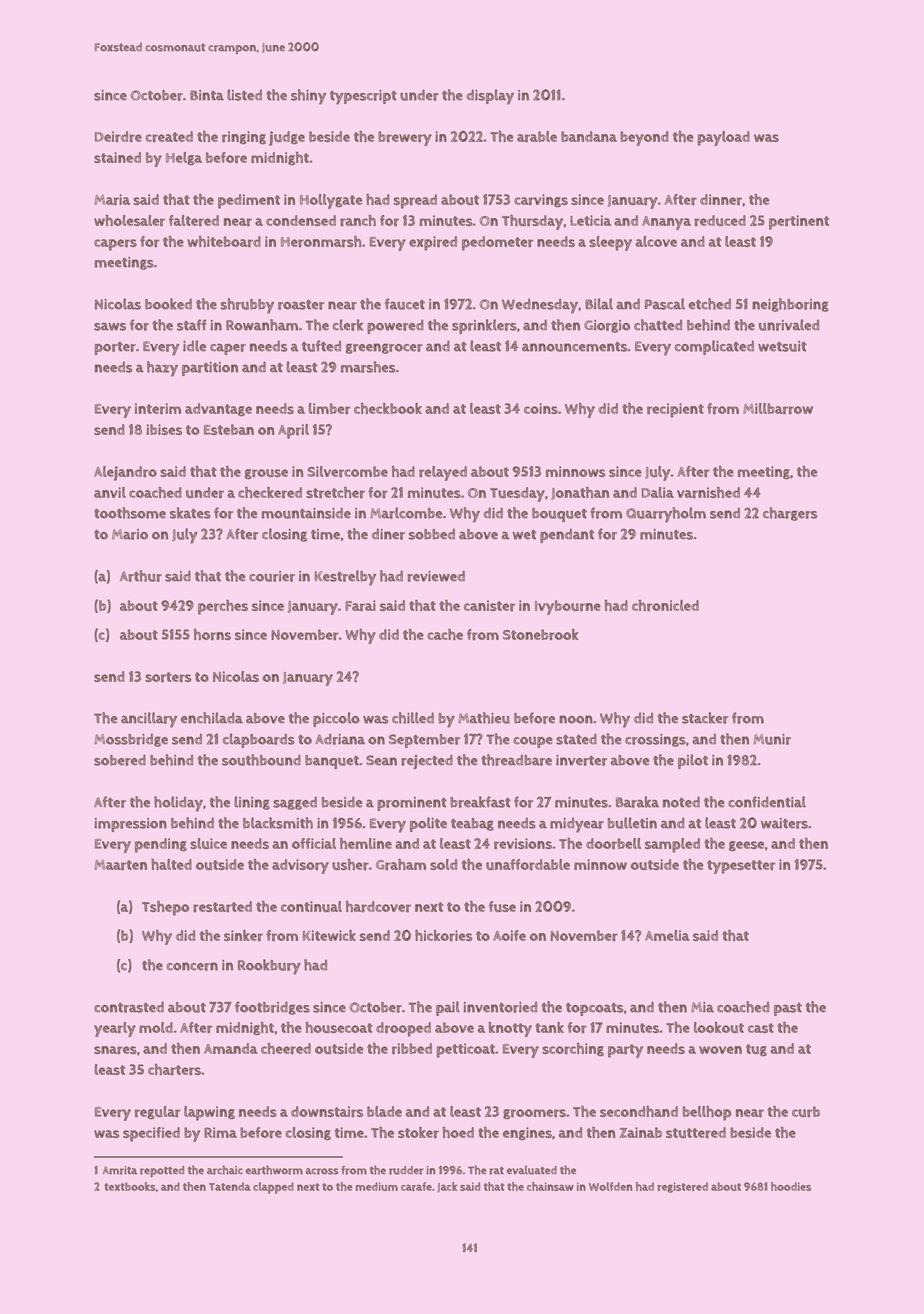 The image size is (924, 1314). Describe the element at coordinates (395, 326) in the screenshot. I see `powered` at that location.
